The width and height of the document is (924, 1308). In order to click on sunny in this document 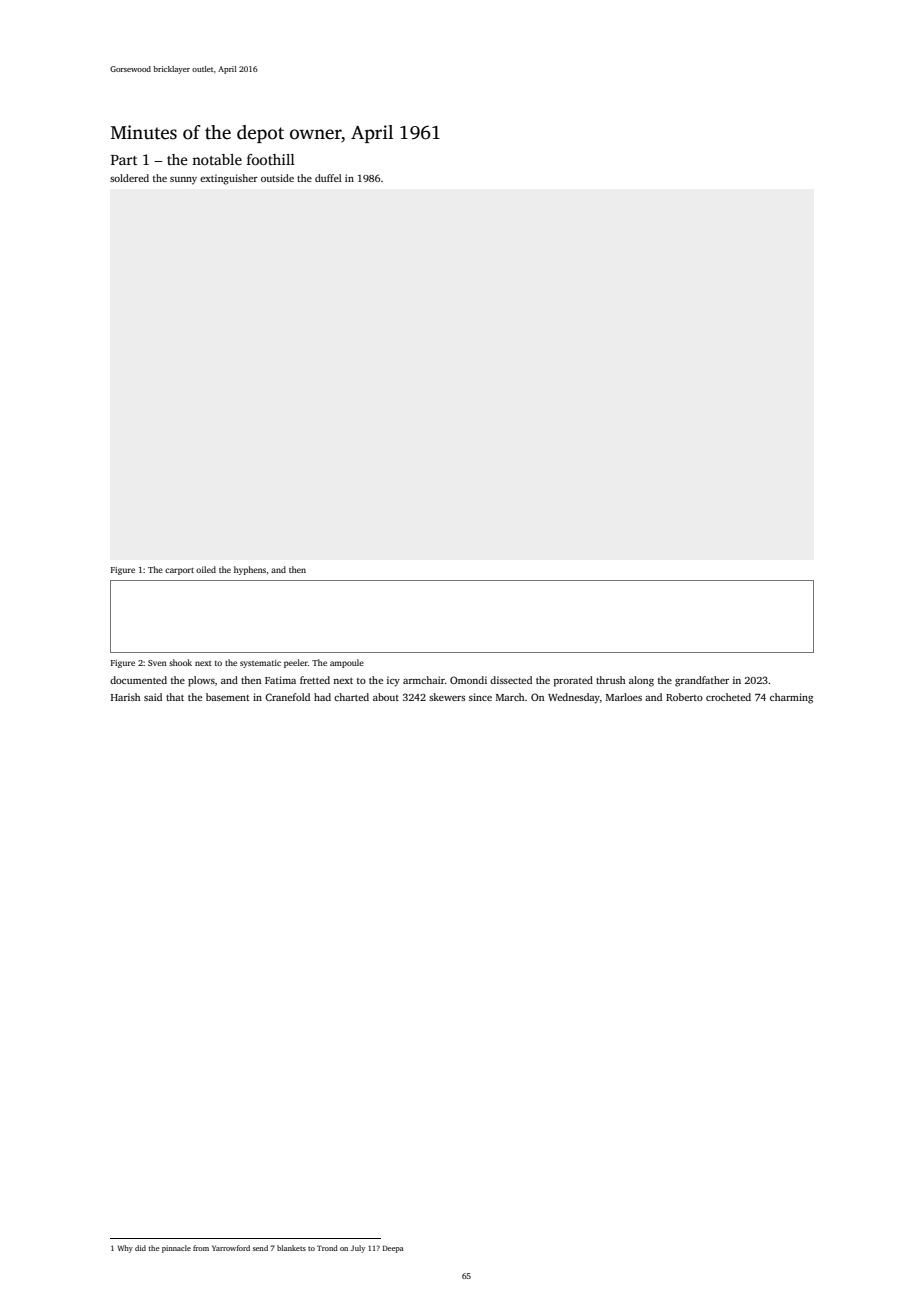, I will do `click(183, 181)`.
